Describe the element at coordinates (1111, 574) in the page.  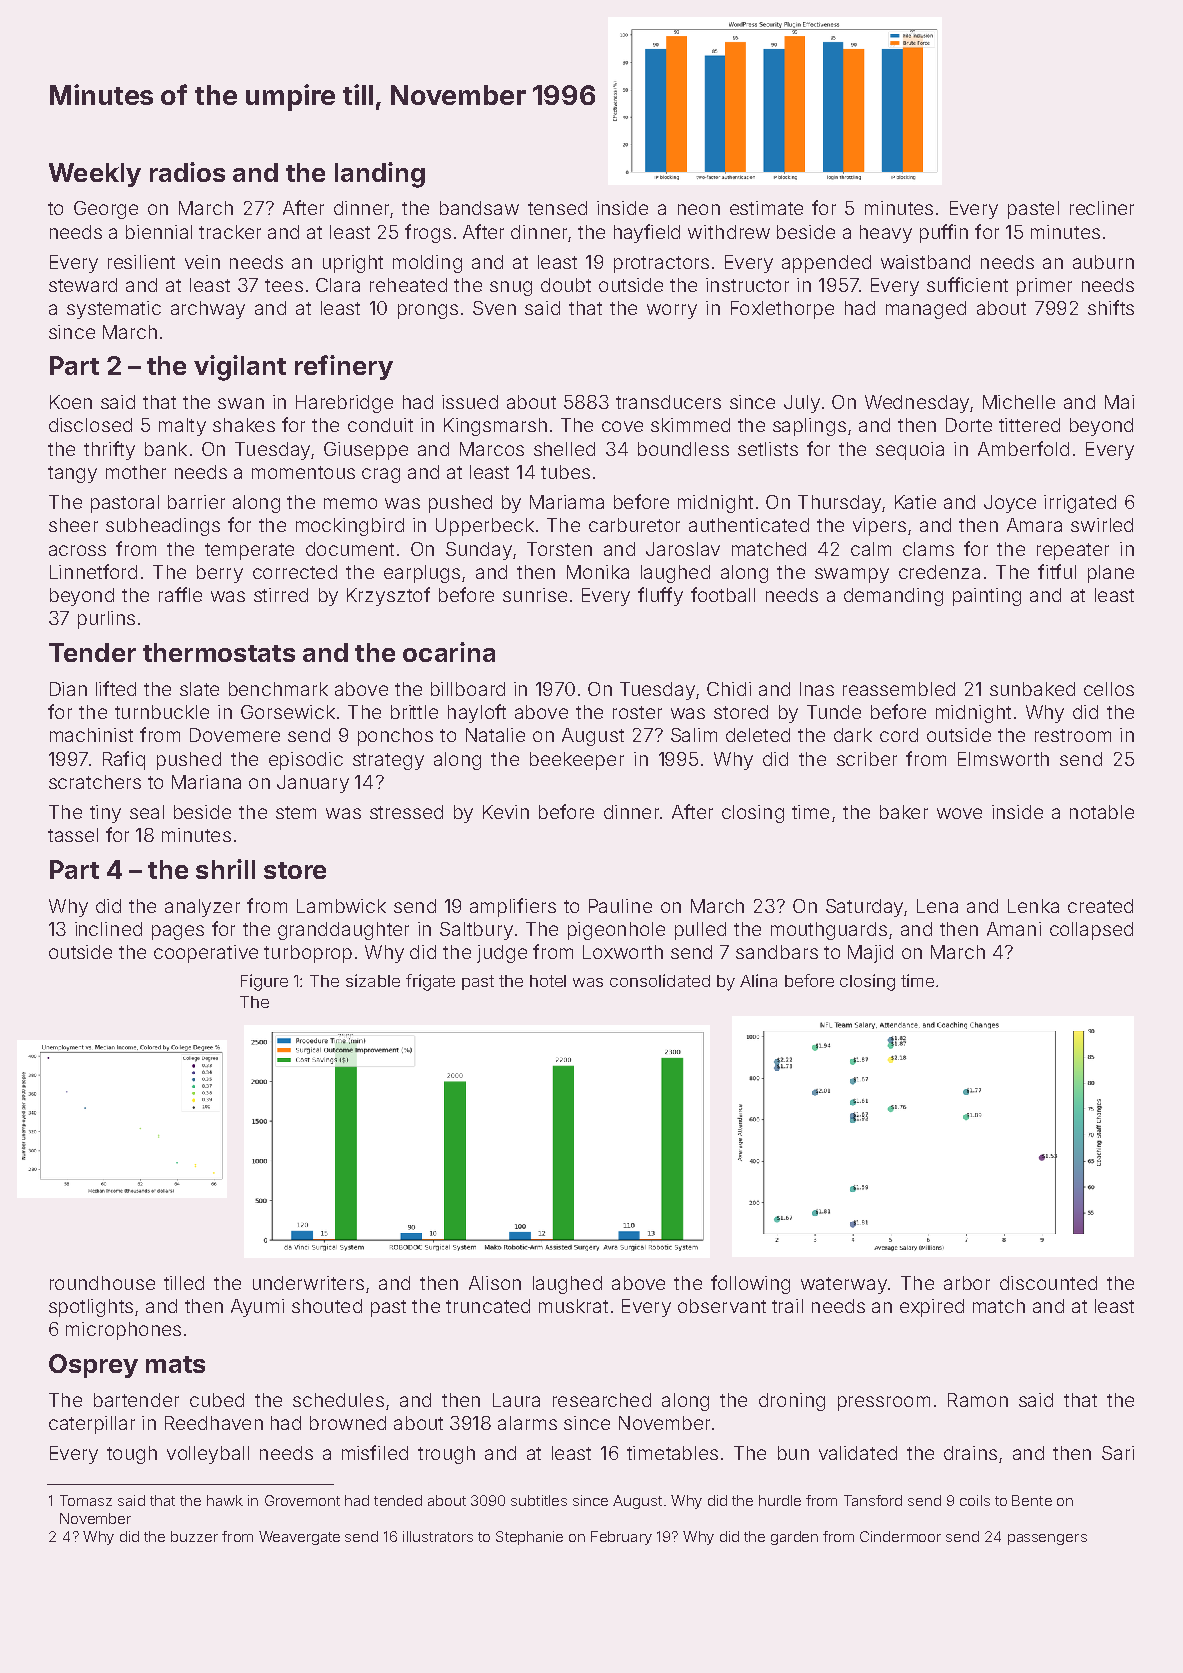
I see `plane` at that location.
